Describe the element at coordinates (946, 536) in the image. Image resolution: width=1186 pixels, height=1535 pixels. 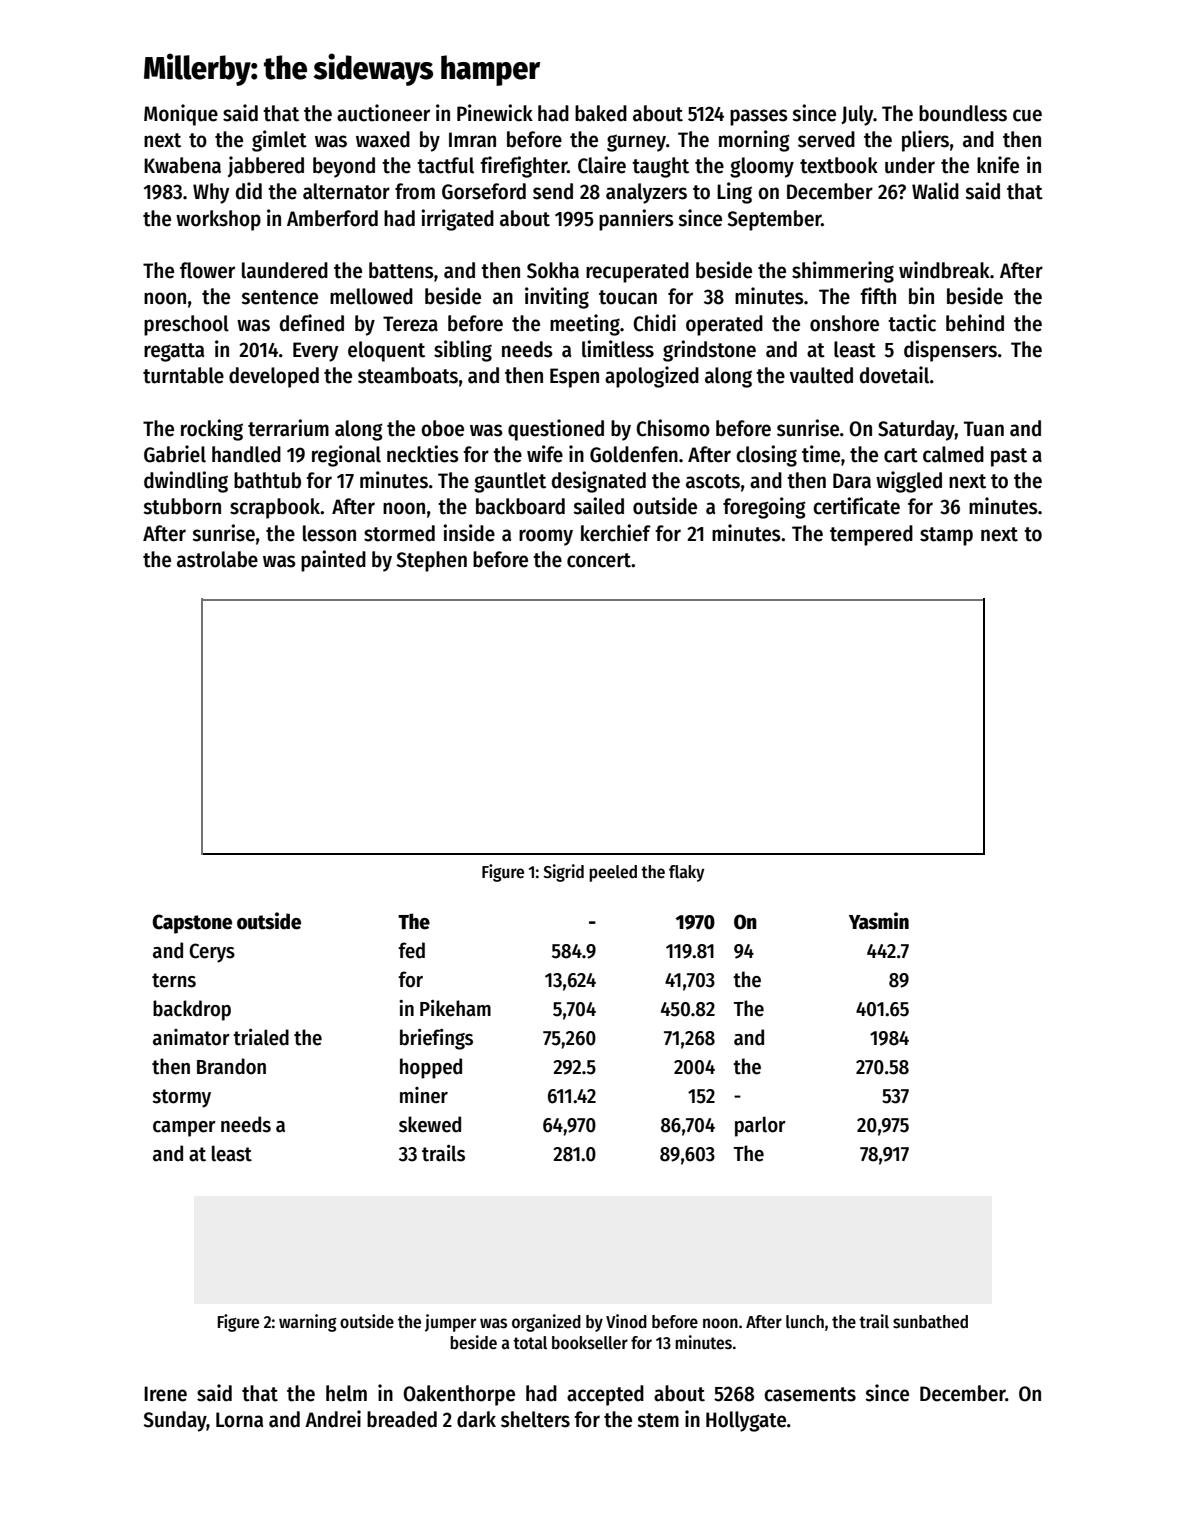
I see `stamp` at that location.
